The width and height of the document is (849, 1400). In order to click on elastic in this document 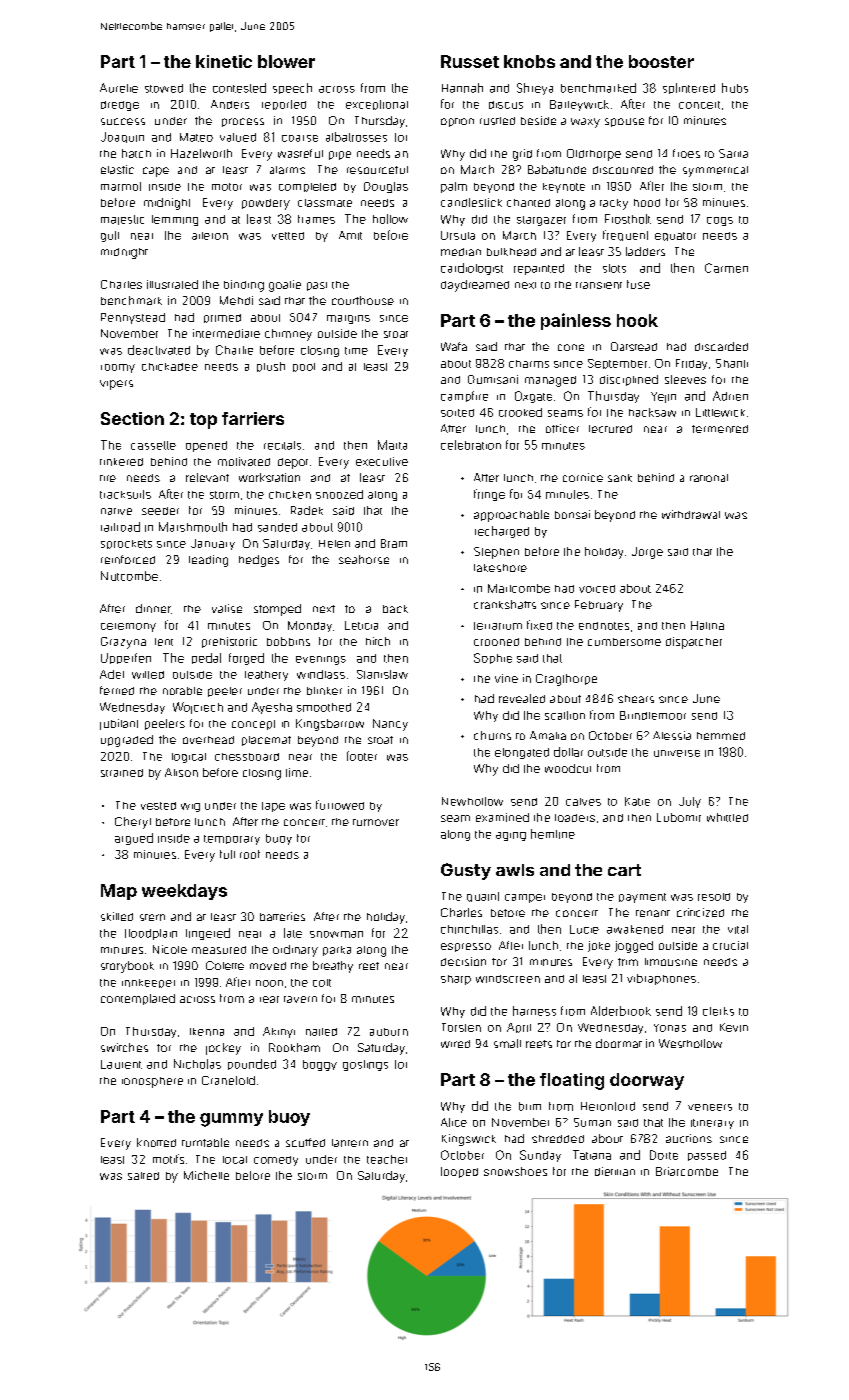, I will do `click(117, 169)`.
